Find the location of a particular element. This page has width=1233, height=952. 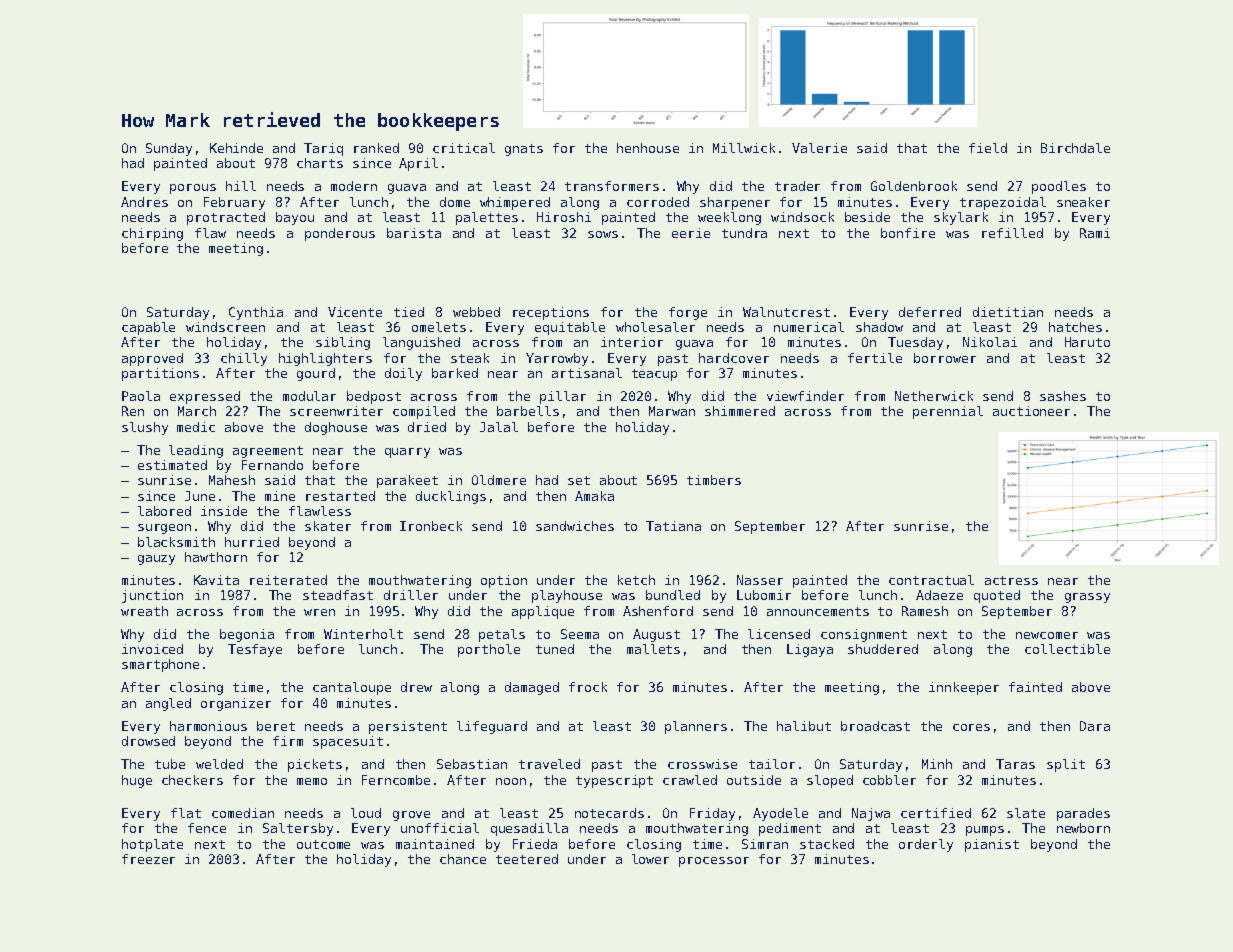

angled is located at coordinates (168, 704).
